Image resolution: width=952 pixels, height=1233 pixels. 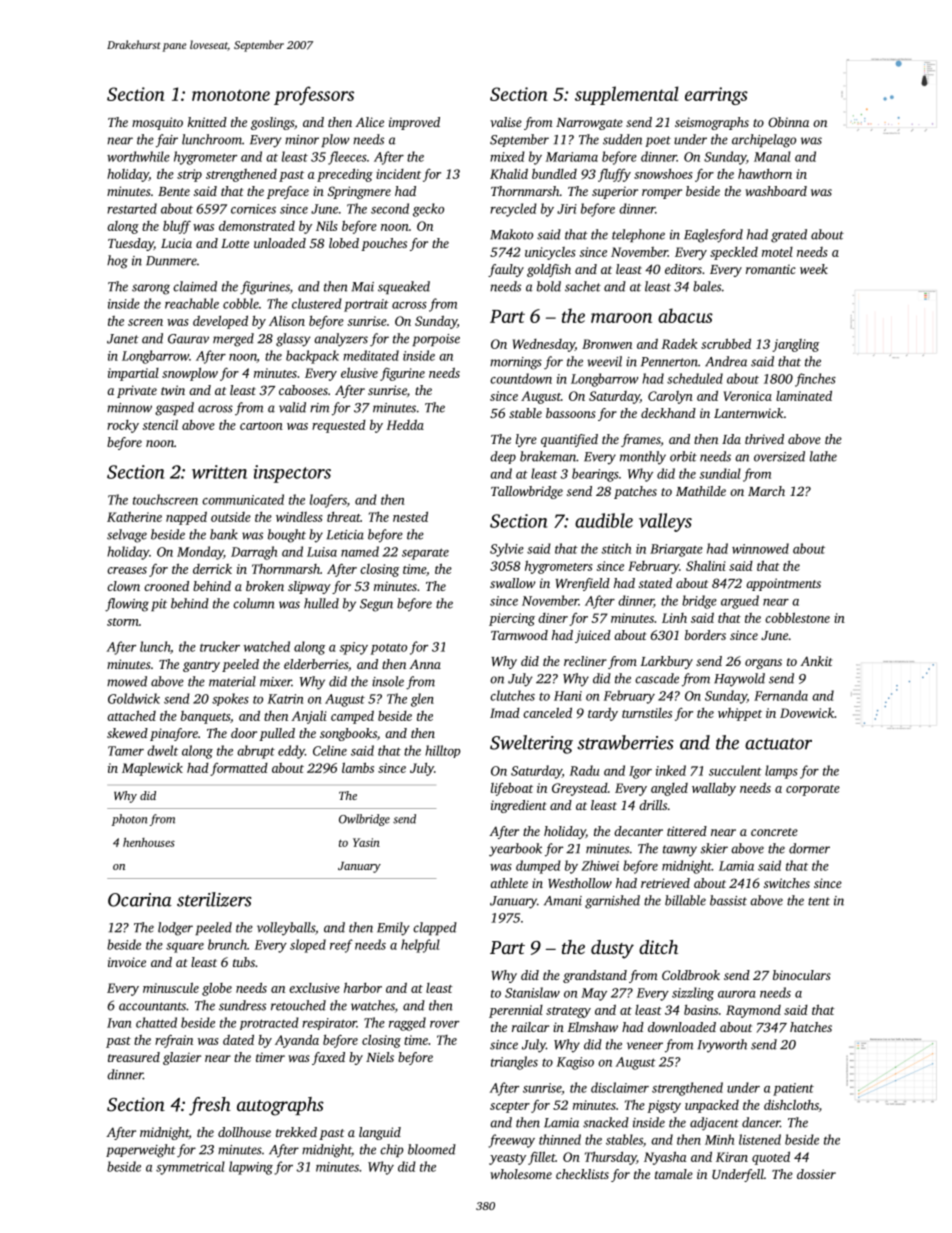 What do you see at coordinates (627, 95) in the screenshot?
I see `supplemental` at bounding box center [627, 95].
